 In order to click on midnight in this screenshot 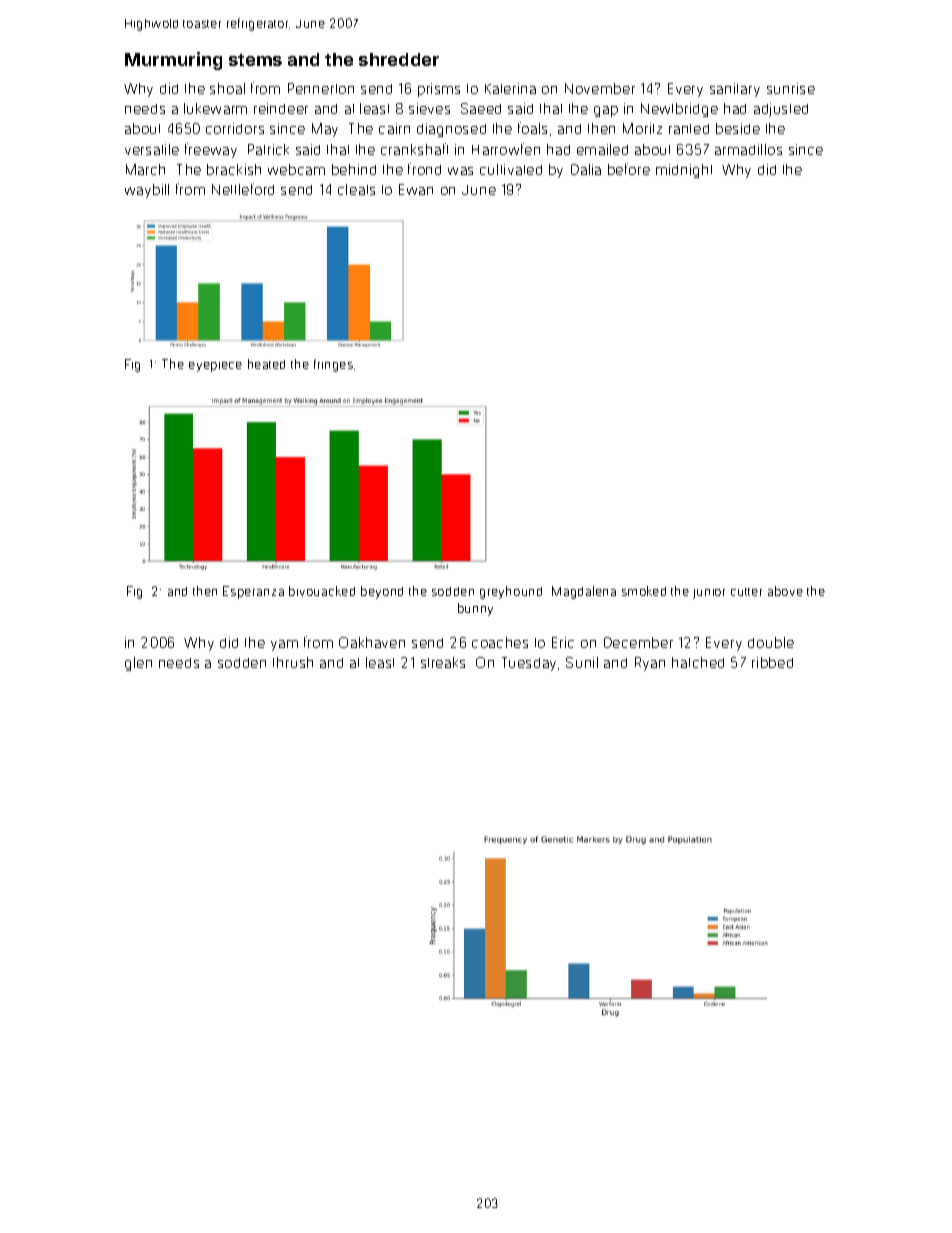, I will do `click(684, 171)`.
